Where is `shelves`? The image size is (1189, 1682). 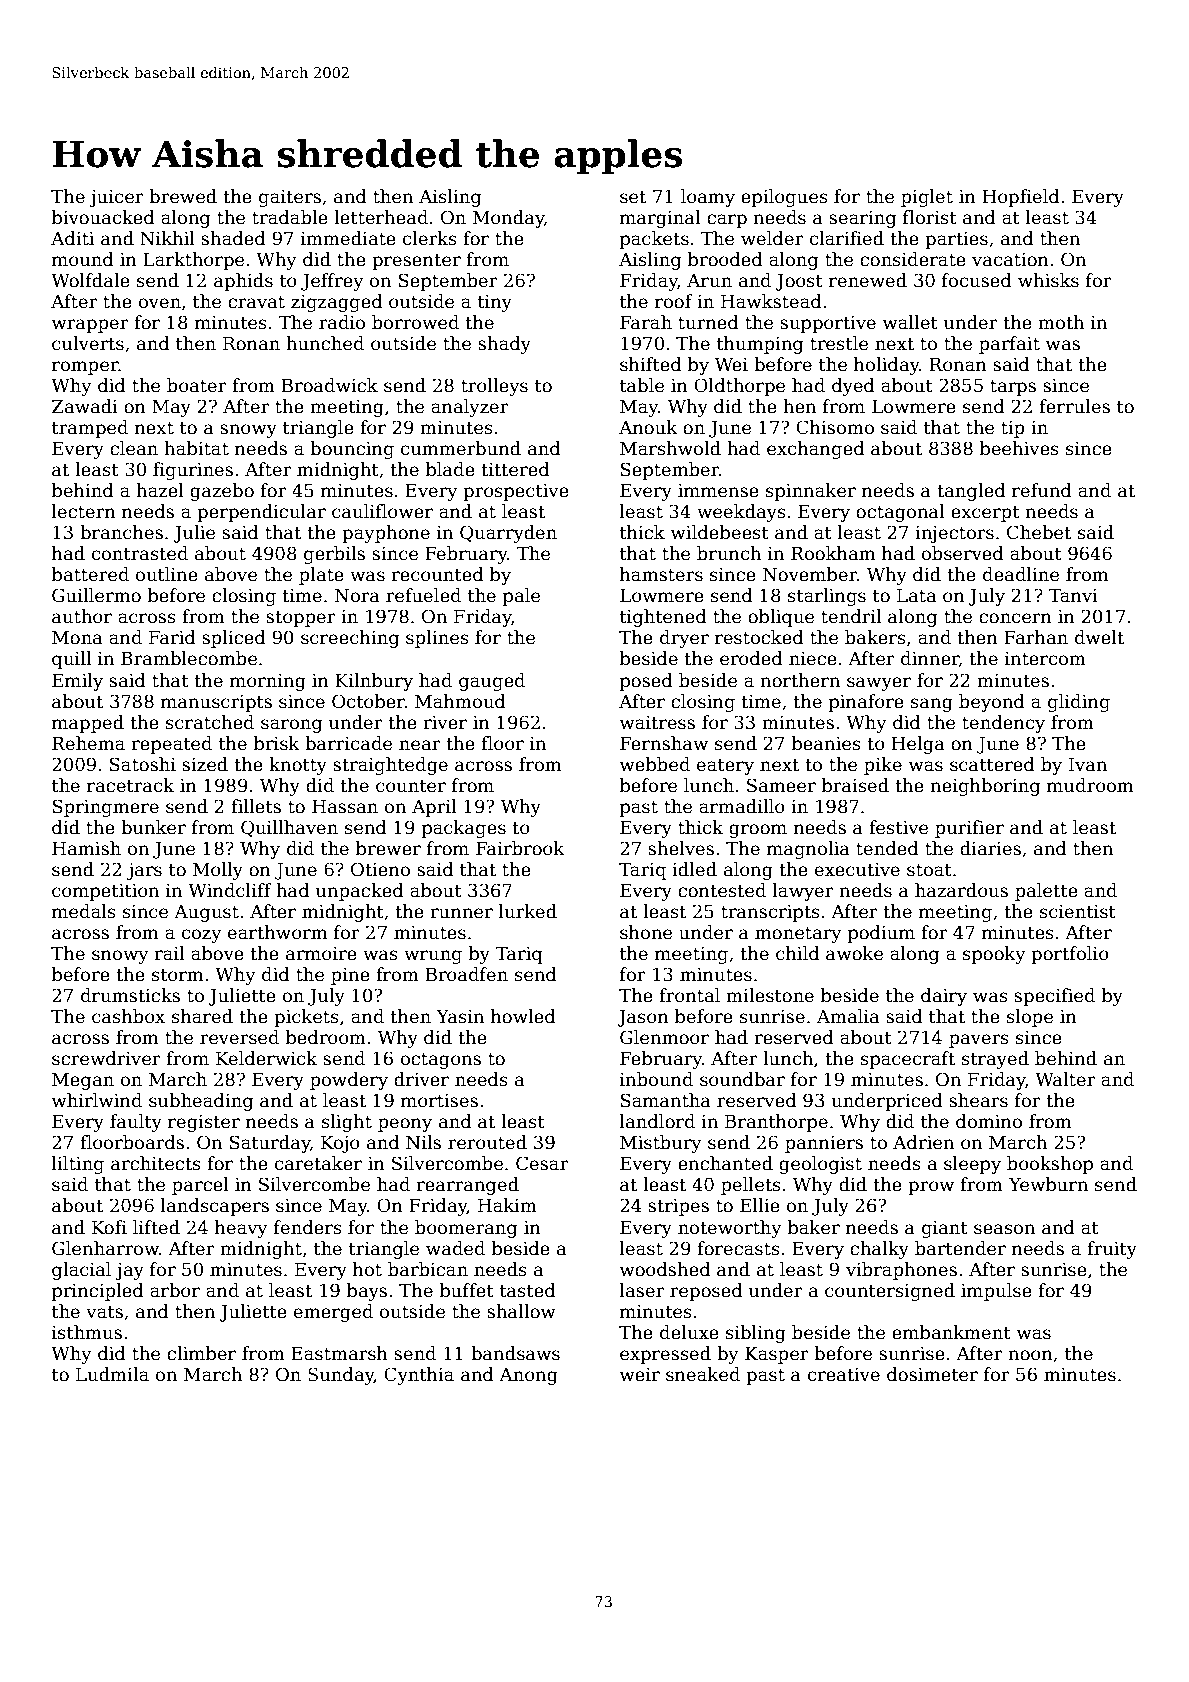
shelves is located at coordinates (681, 848).
